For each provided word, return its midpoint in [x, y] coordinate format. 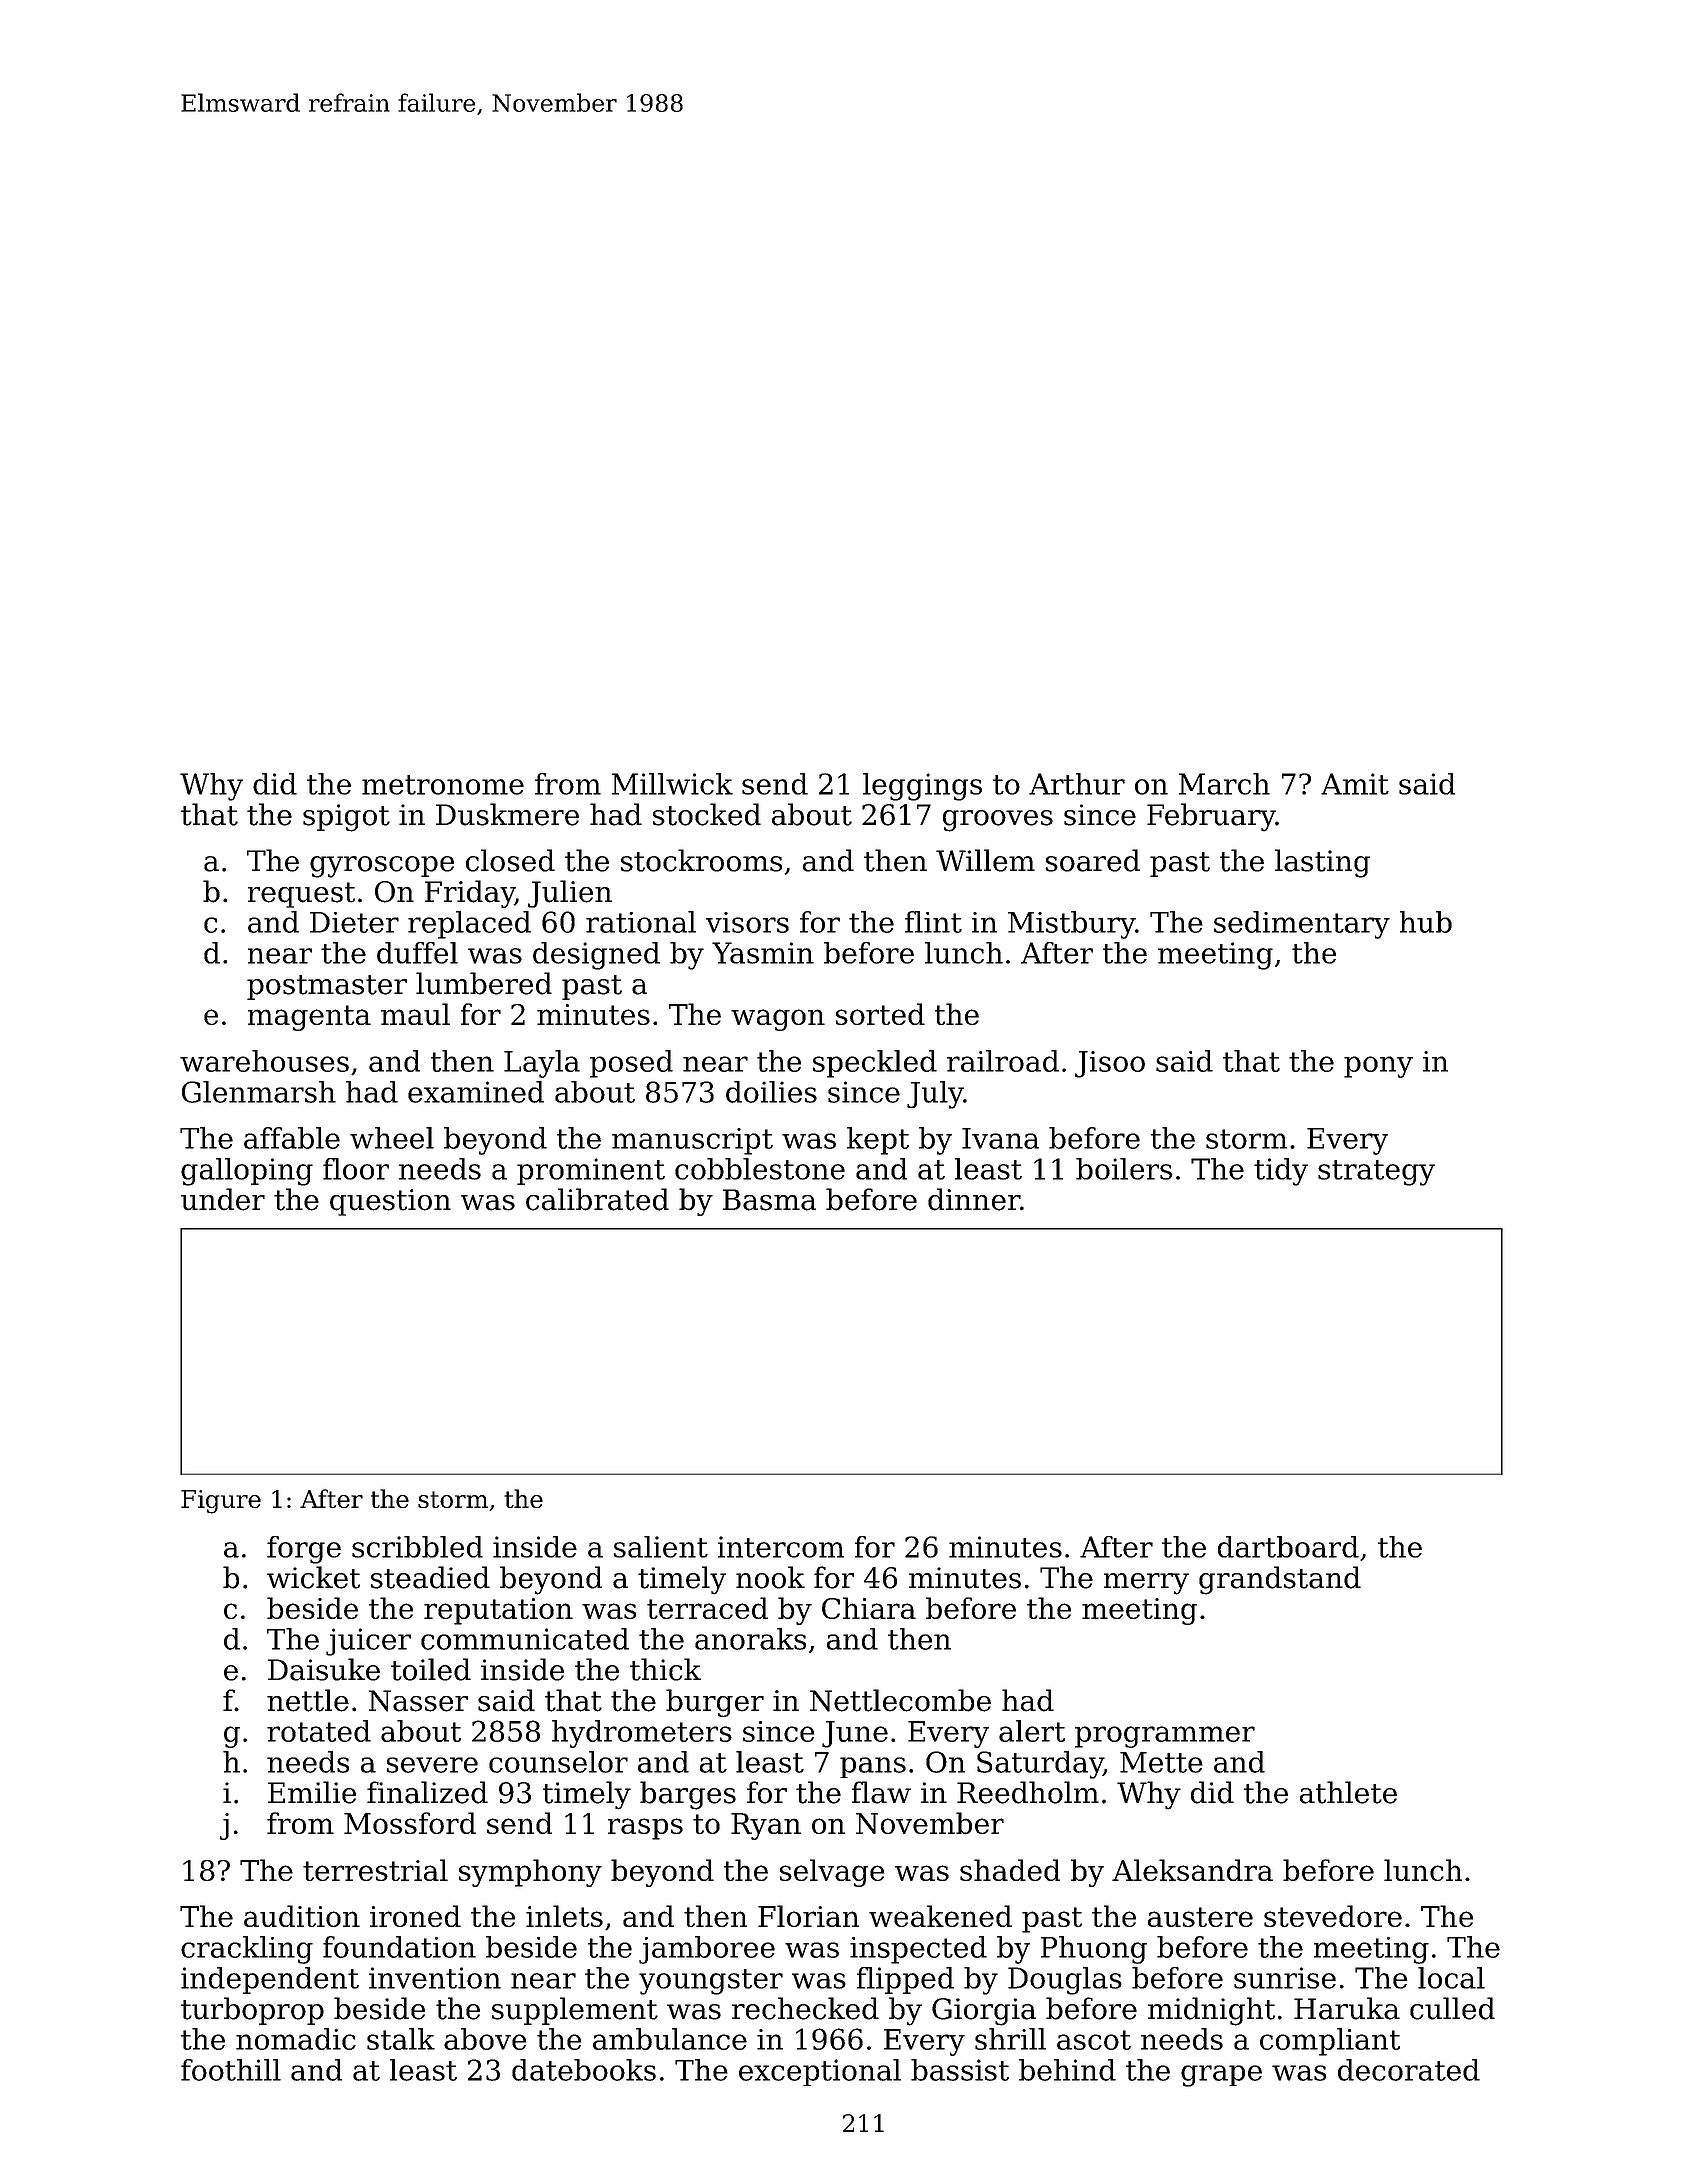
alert [1032, 1731]
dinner [974, 1199]
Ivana [1000, 1138]
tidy [1281, 1172]
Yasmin [763, 953]
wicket [313, 1577]
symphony [530, 1873]
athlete [1348, 1792]
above [485, 2039]
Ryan [766, 1826]
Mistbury [1071, 925]
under [223, 1199]
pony [1378, 1067]
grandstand [1280, 1580]
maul [415, 1014]
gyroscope [382, 867]
